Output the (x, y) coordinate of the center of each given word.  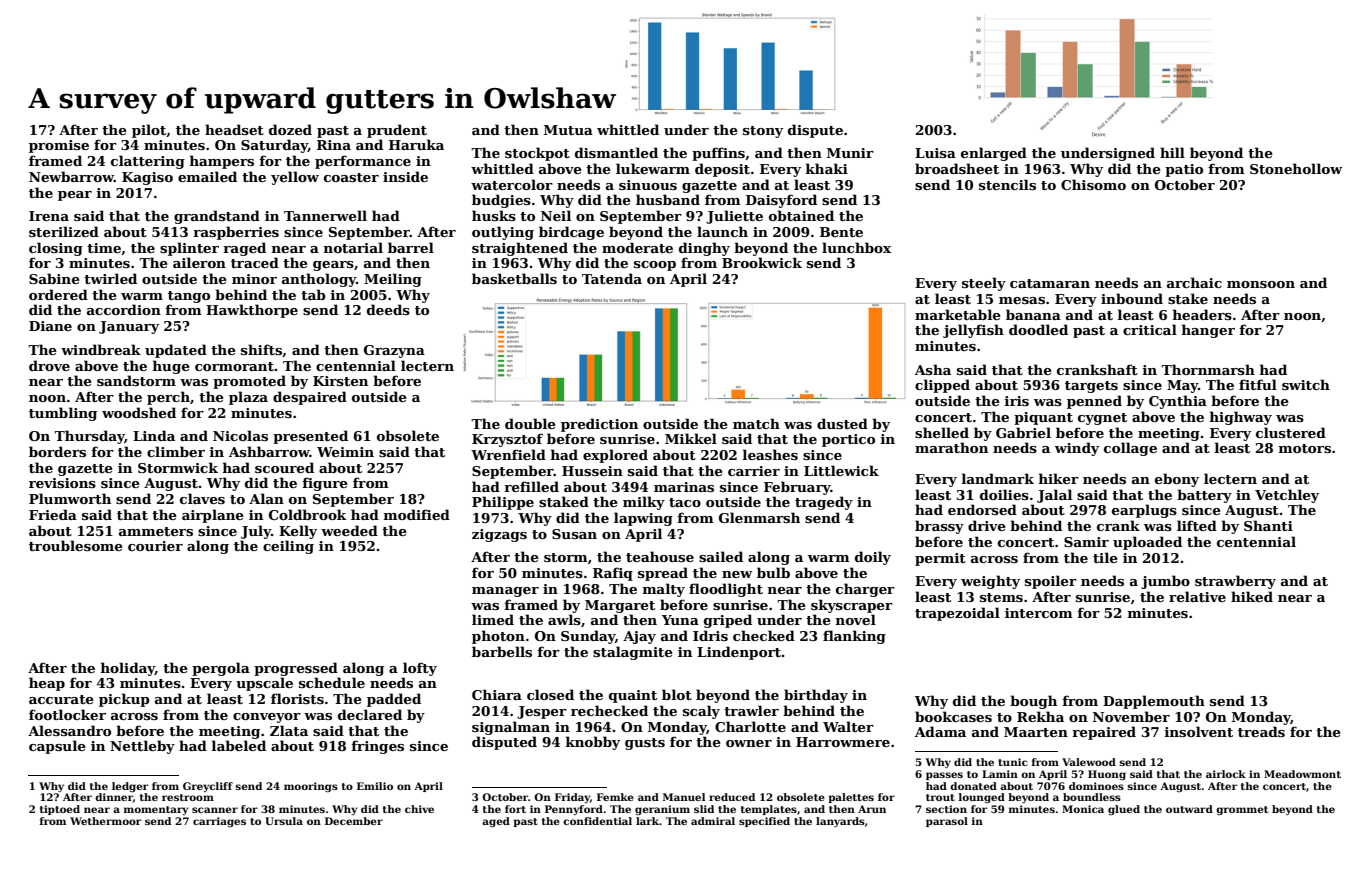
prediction (599, 425)
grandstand (217, 217)
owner (749, 743)
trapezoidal (957, 614)
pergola (221, 669)
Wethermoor (105, 821)
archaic (1194, 282)
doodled (1038, 329)
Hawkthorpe (252, 311)
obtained (801, 215)
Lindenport (739, 653)
